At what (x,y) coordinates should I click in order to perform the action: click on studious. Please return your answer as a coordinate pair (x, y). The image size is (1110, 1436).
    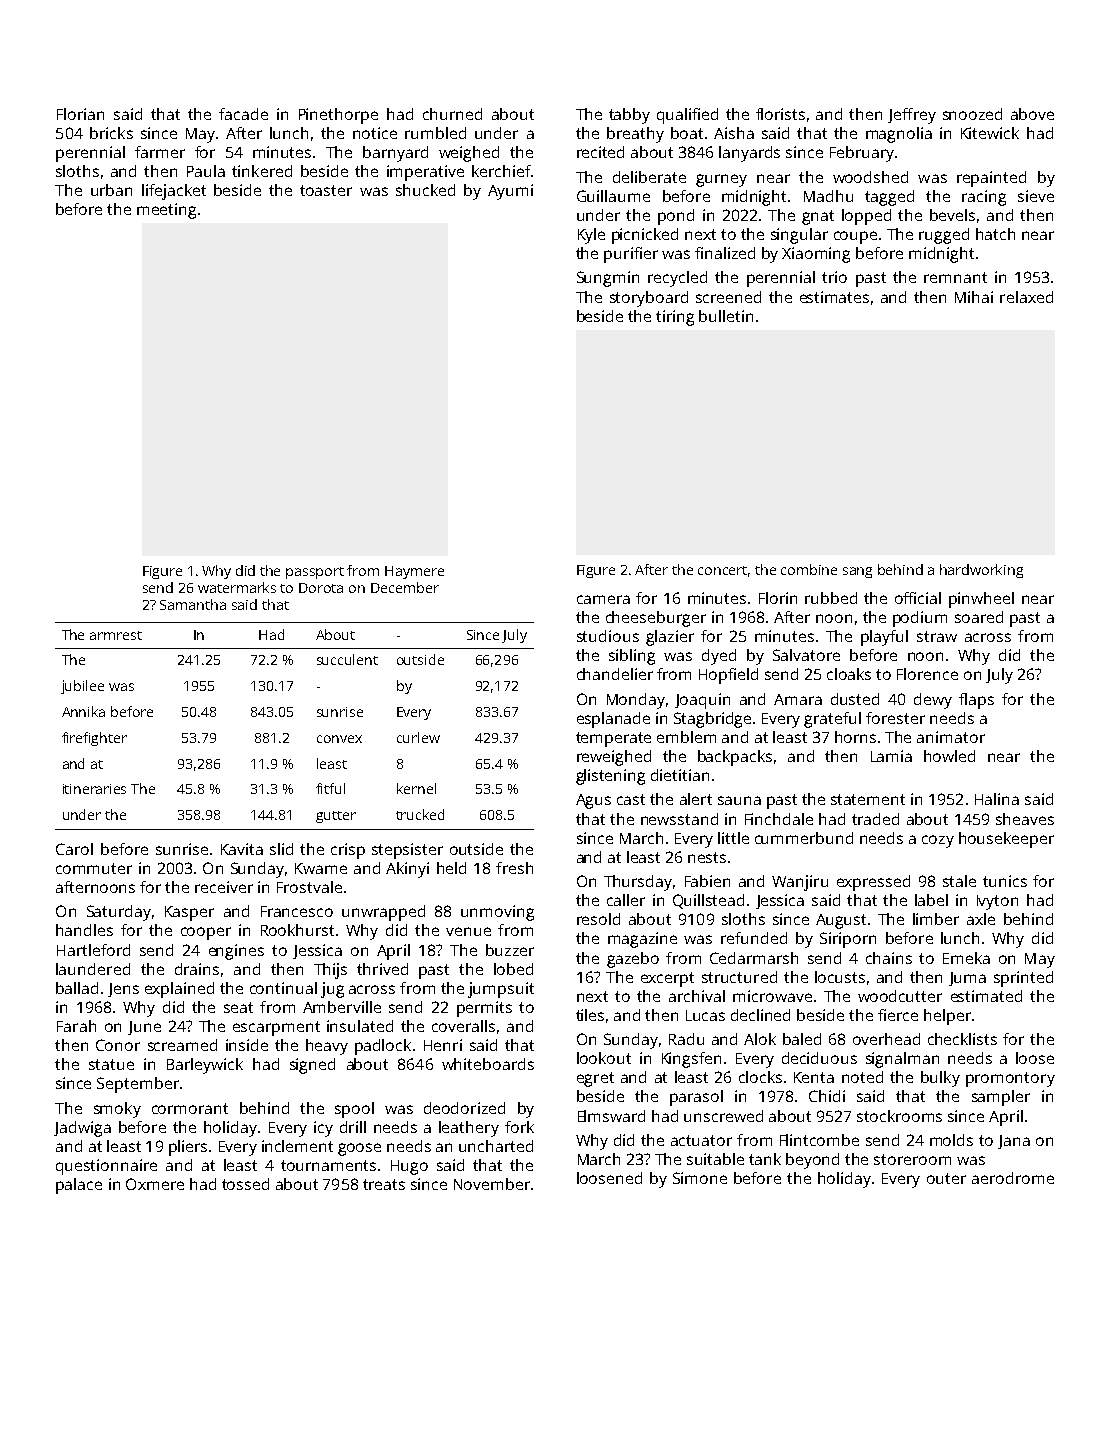
    Looking at the image, I should click on (608, 636).
